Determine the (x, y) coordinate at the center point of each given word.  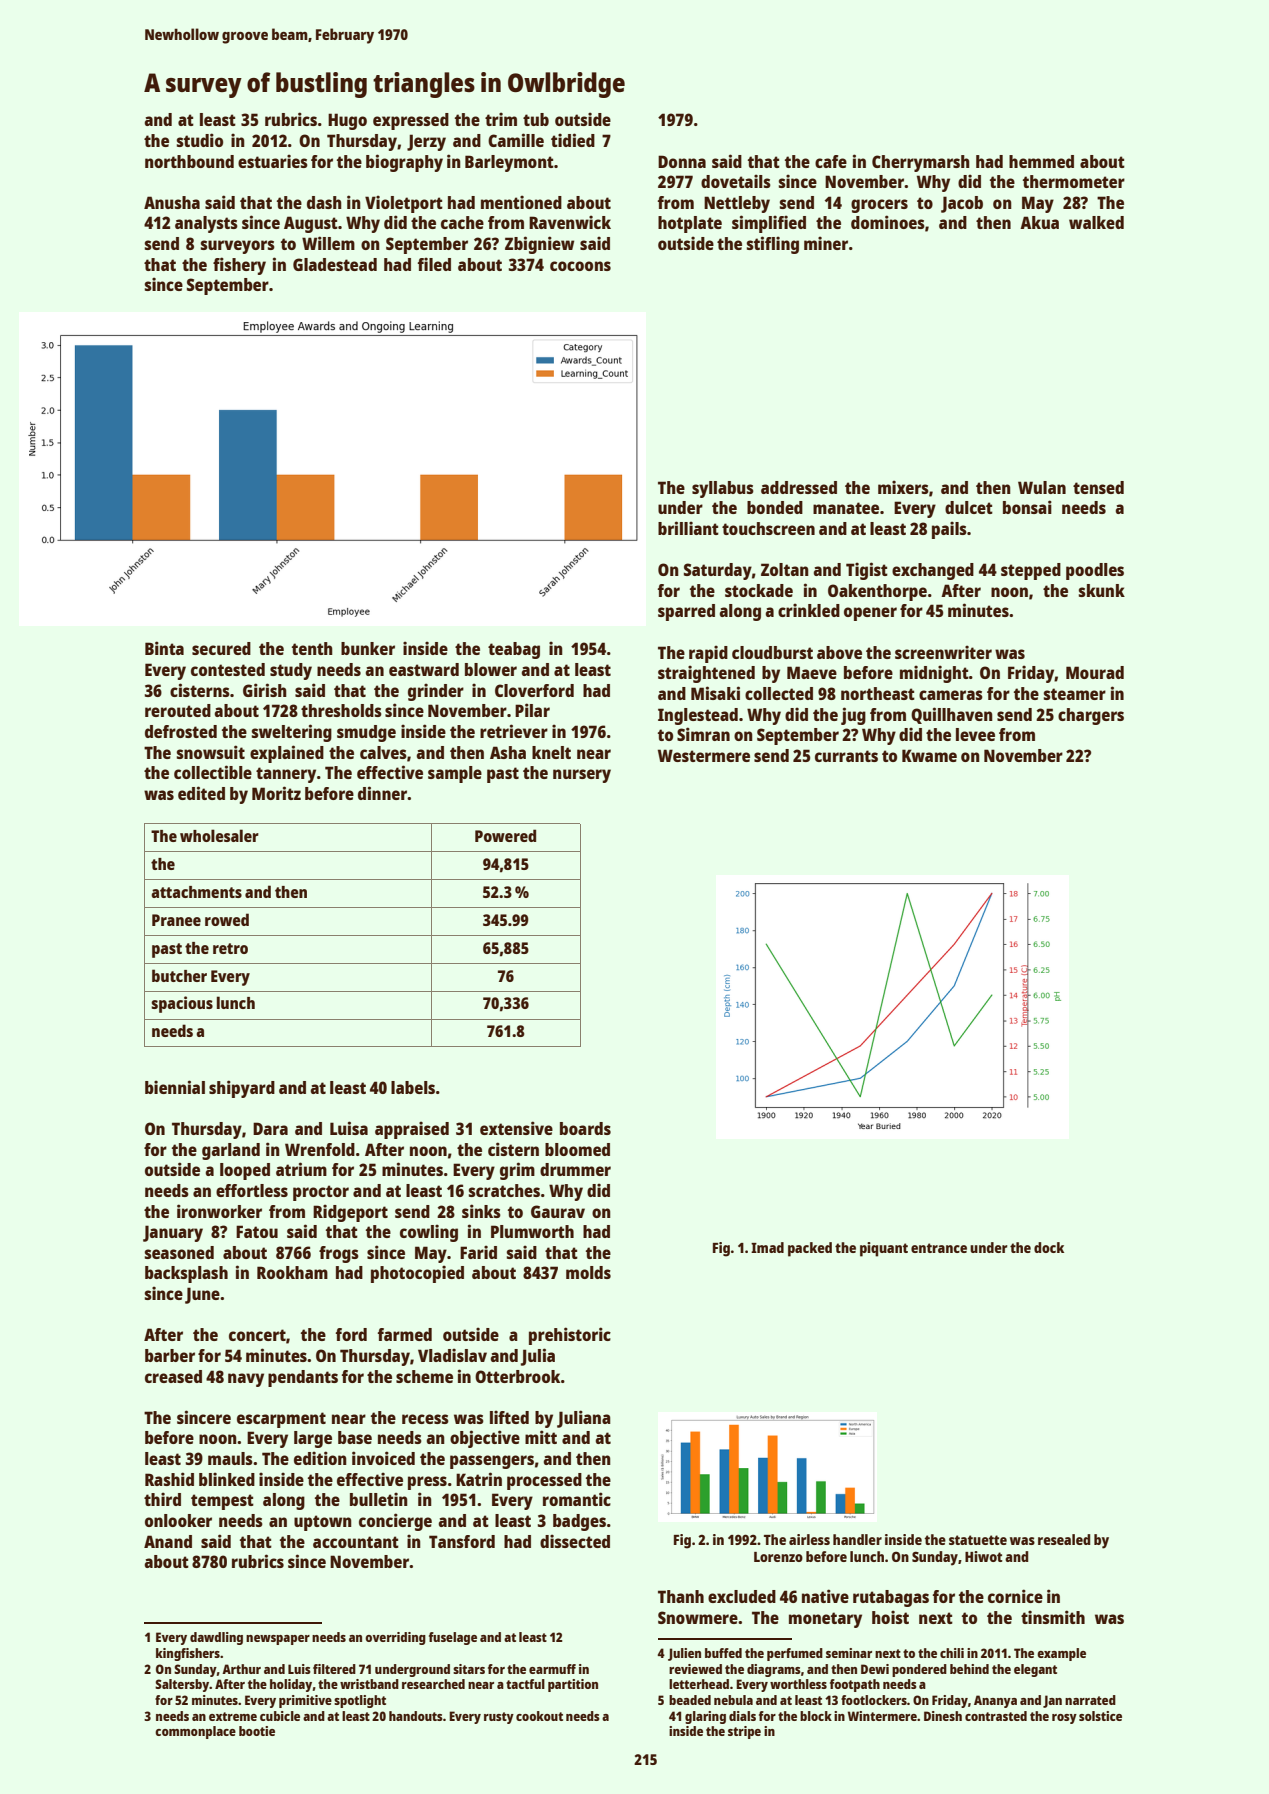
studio (200, 140)
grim (517, 1171)
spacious (182, 1004)
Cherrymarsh (921, 163)
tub (536, 119)
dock (1049, 1247)
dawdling (216, 1638)
